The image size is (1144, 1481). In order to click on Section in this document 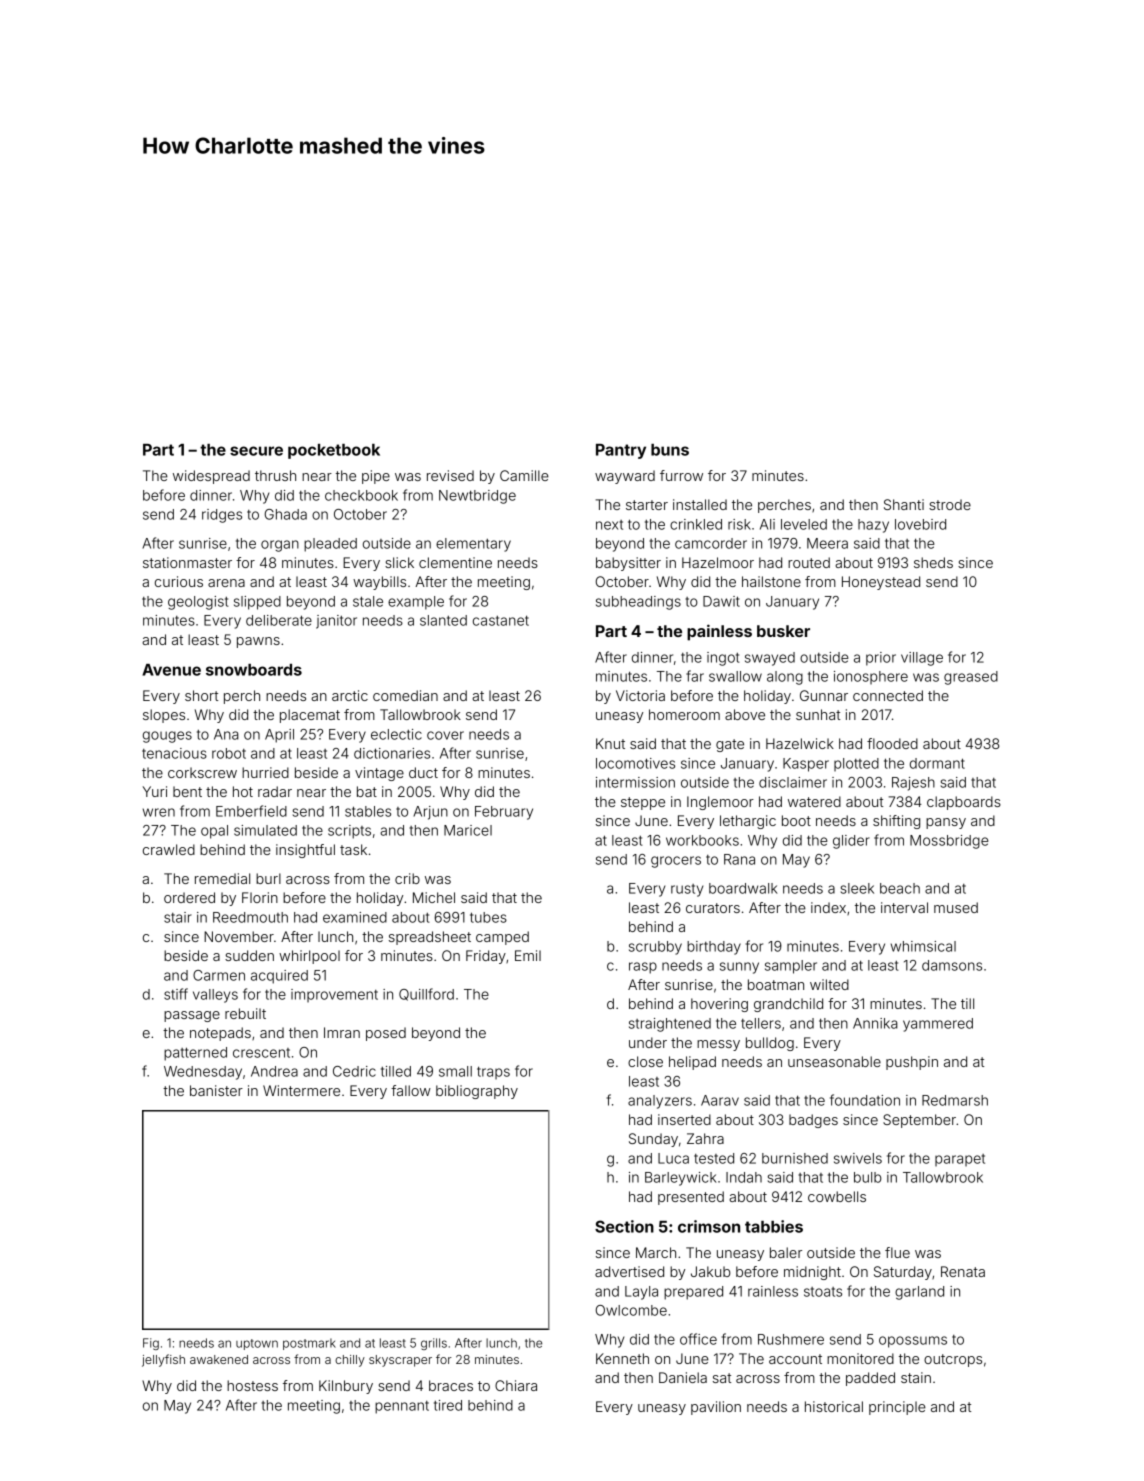, I will do `click(624, 1226)`.
